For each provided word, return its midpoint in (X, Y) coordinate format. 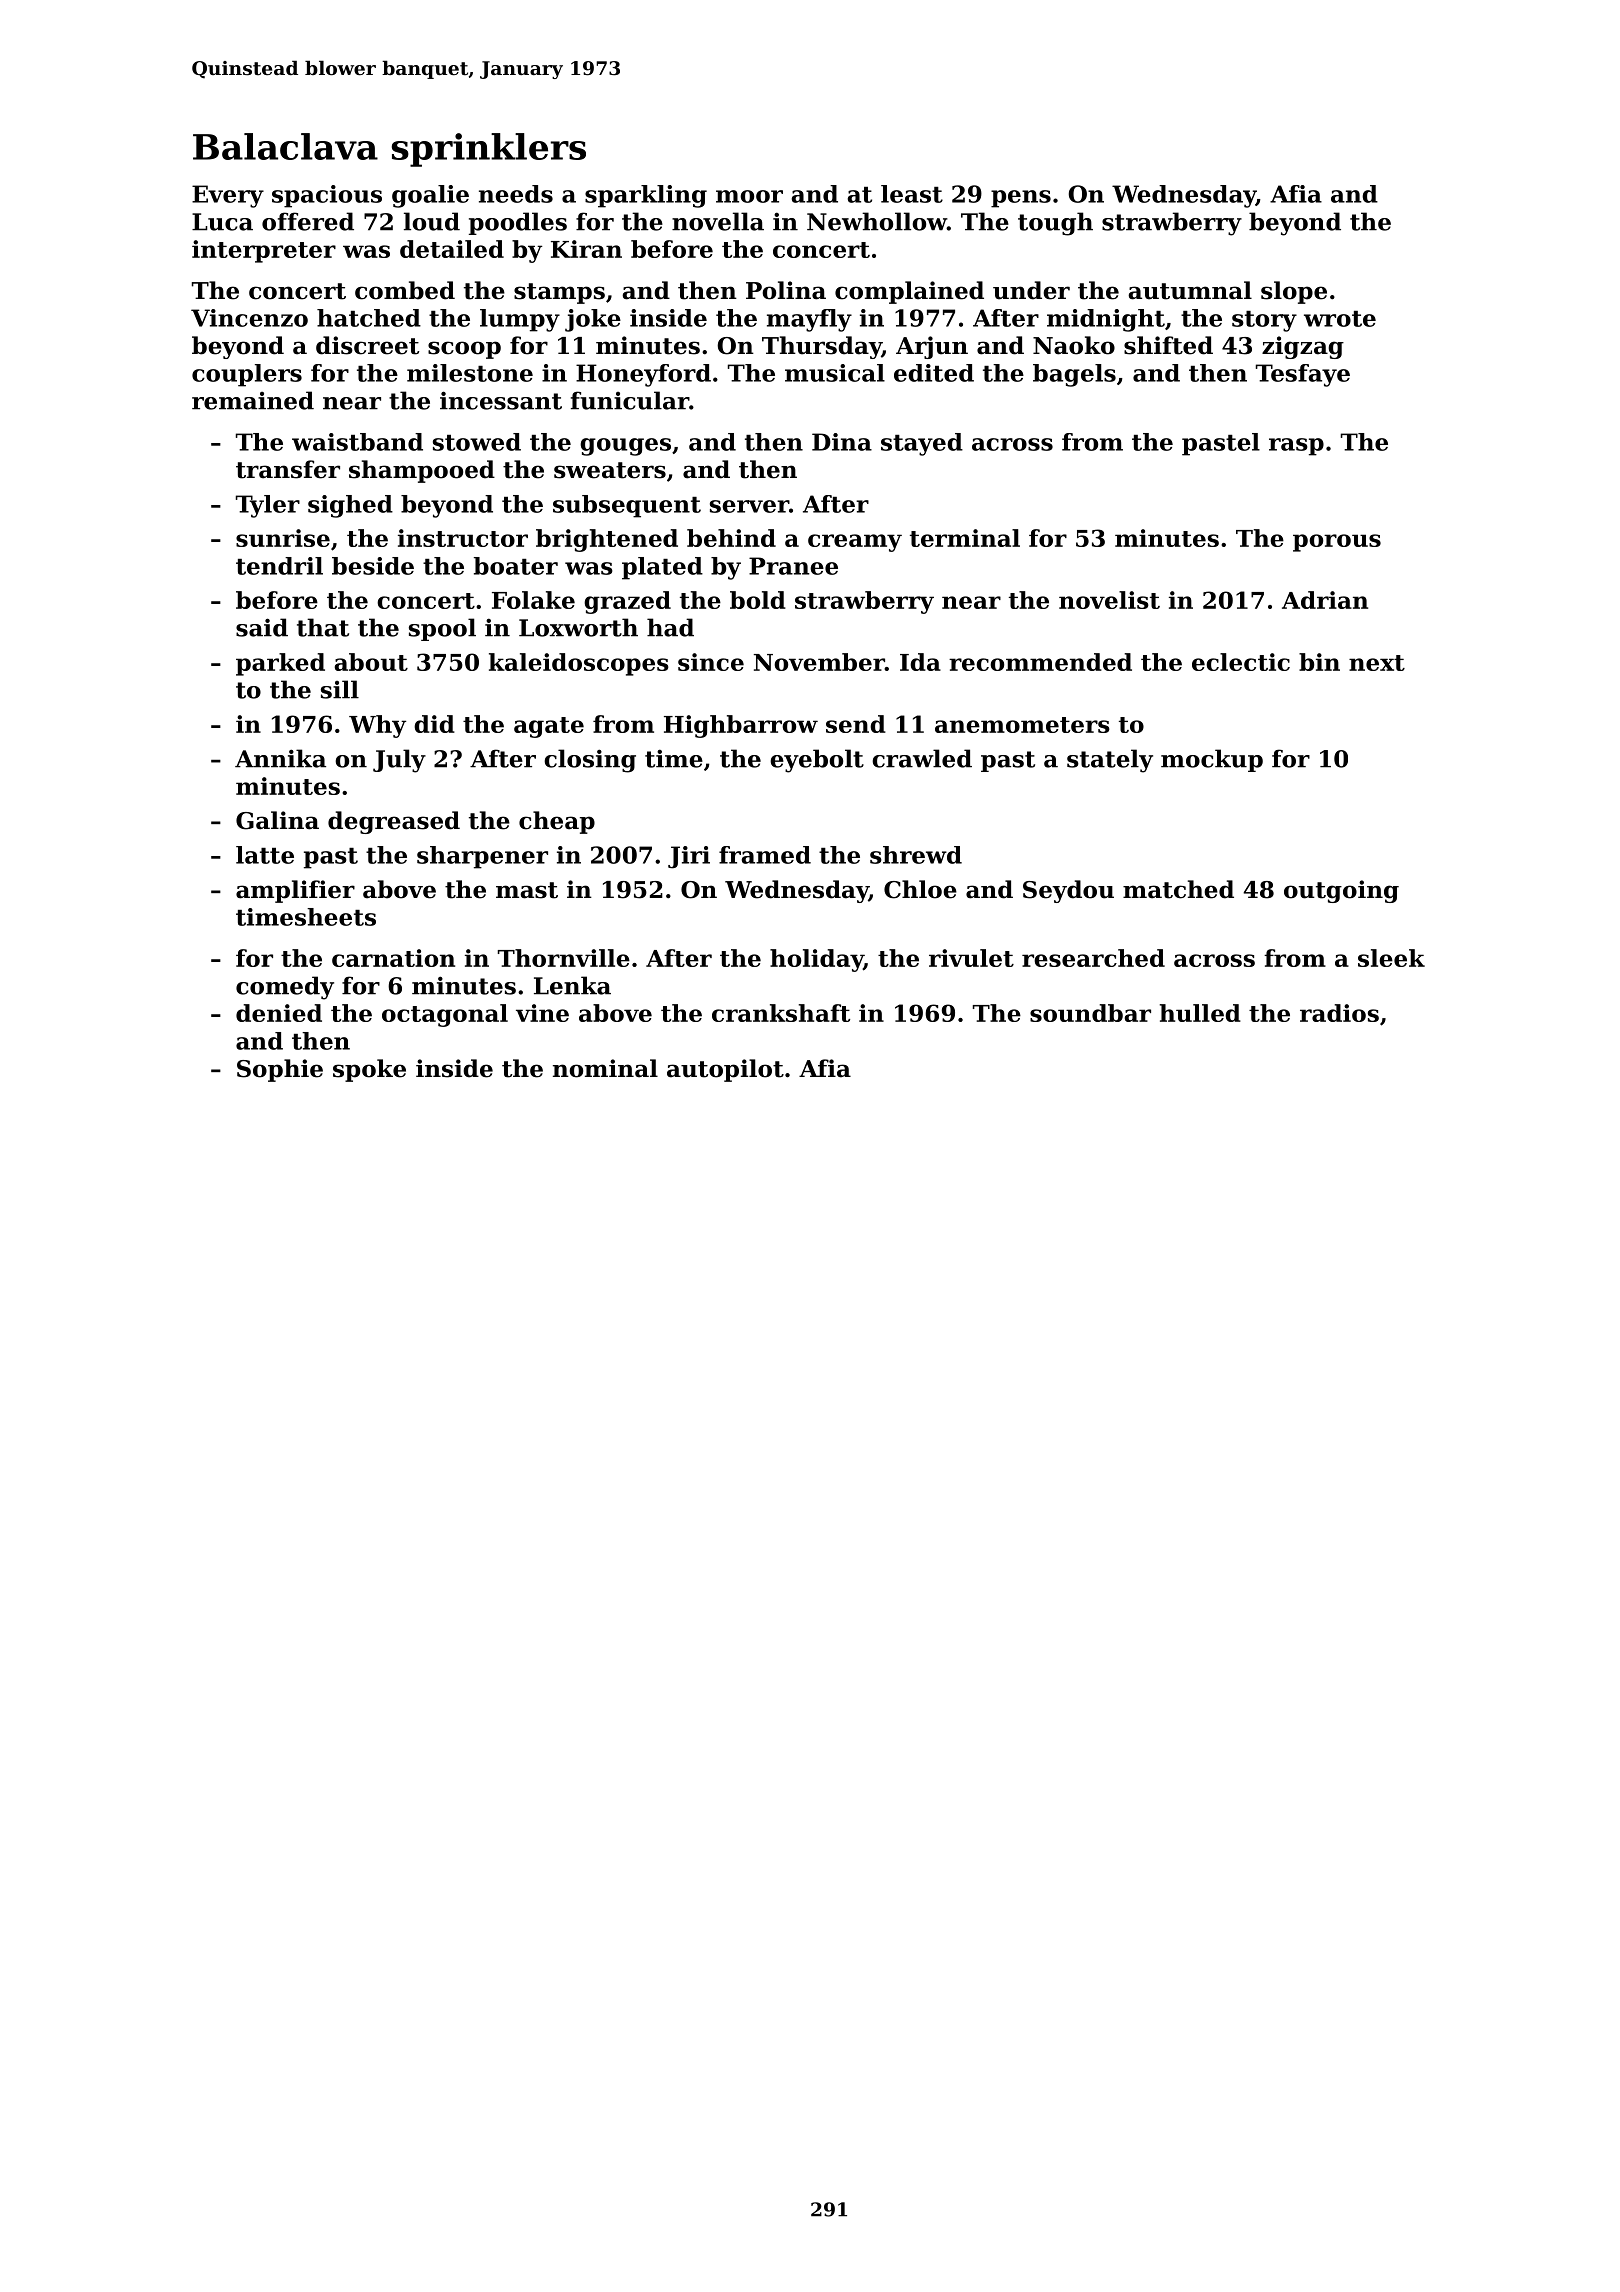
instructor (463, 538)
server (749, 506)
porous (1337, 543)
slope (1294, 292)
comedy (285, 988)
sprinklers (489, 150)
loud (432, 221)
